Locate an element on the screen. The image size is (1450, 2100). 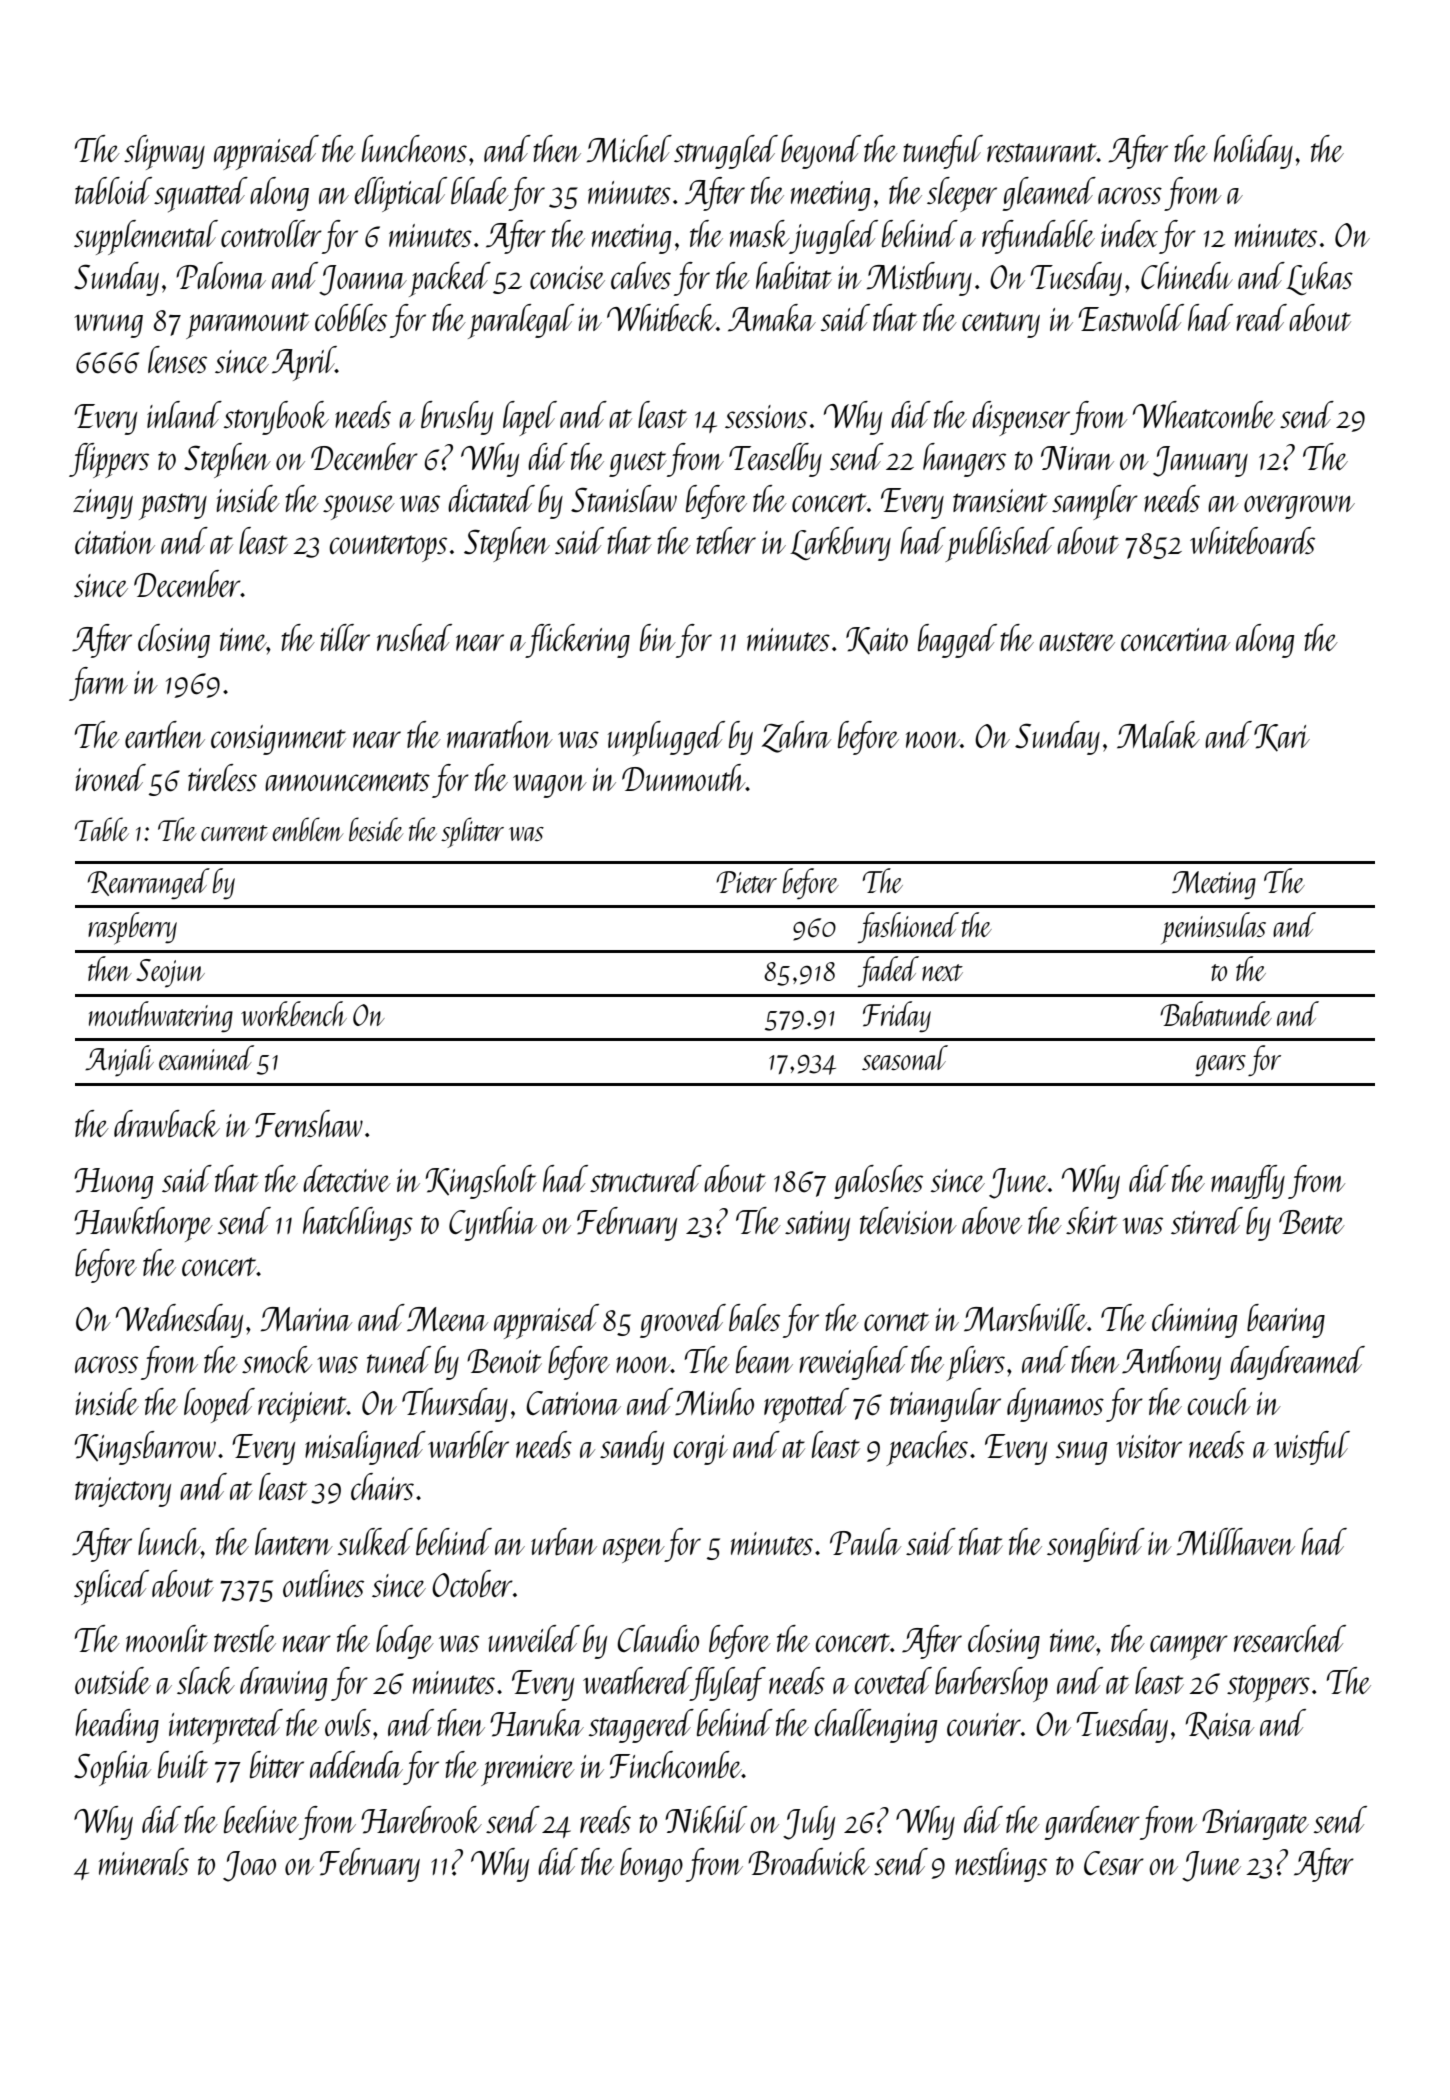
structured is located at coordinates (646, 1178).
